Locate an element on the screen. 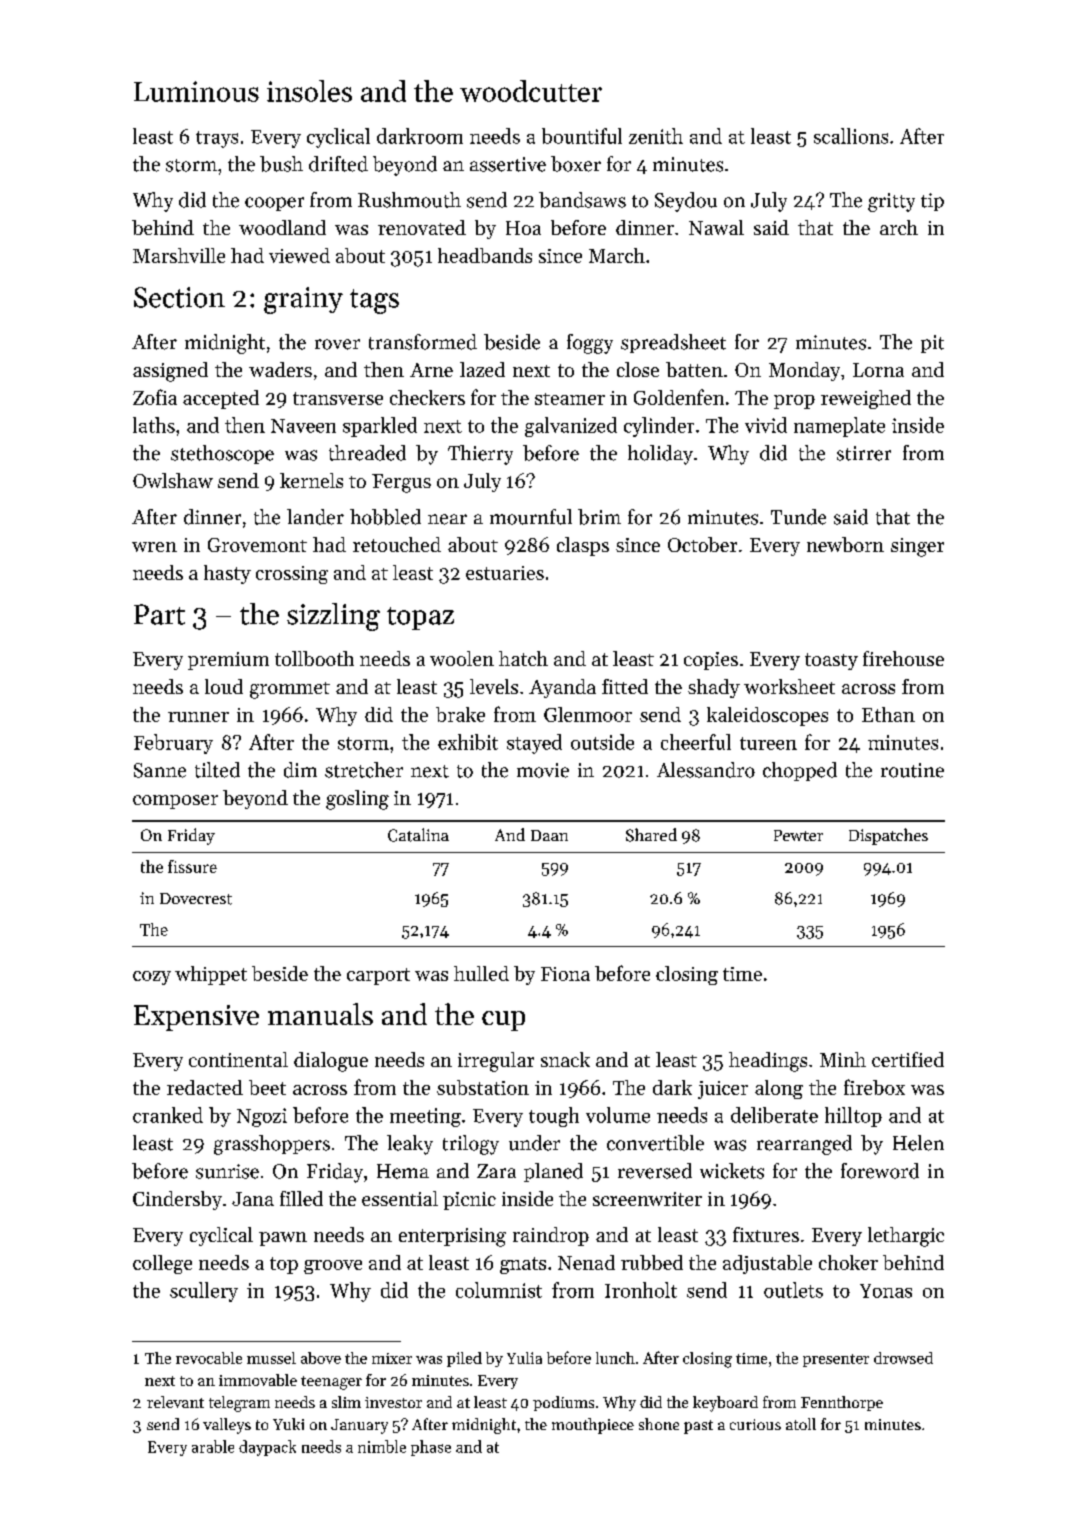 The height and width of the screenshot is (1530, 1077). woodcutter is located at coordinates (531, 91).
